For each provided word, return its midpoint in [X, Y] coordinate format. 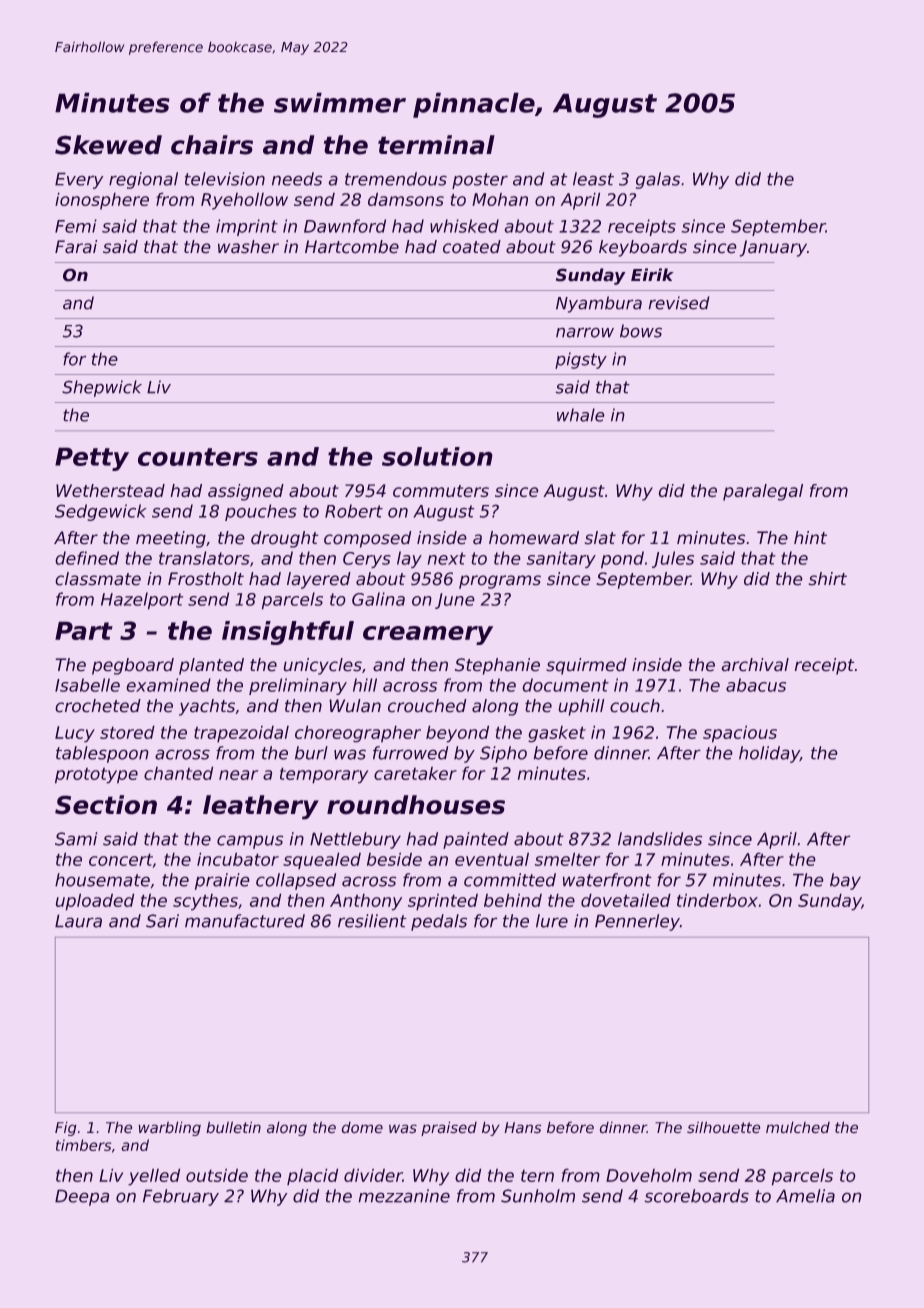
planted [211, 666]
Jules [673, 559]
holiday [769, 754]
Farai [76, 247]
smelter [567, 859]
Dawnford [345, 226]
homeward [534, 538]
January [773, 248]
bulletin [233, 1127]
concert [121, 860]
